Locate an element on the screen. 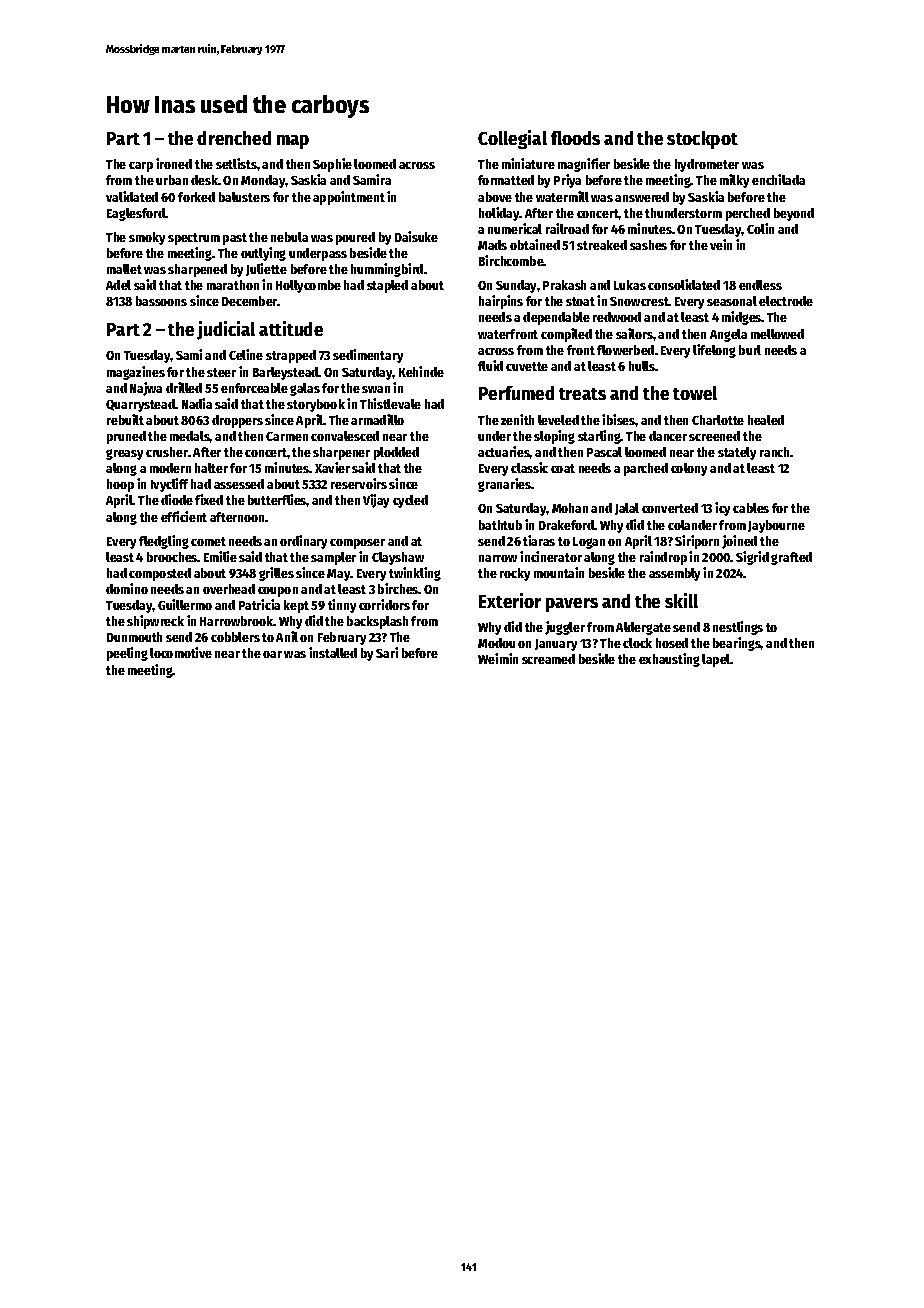  converted is located at coordinates (670, 508).
